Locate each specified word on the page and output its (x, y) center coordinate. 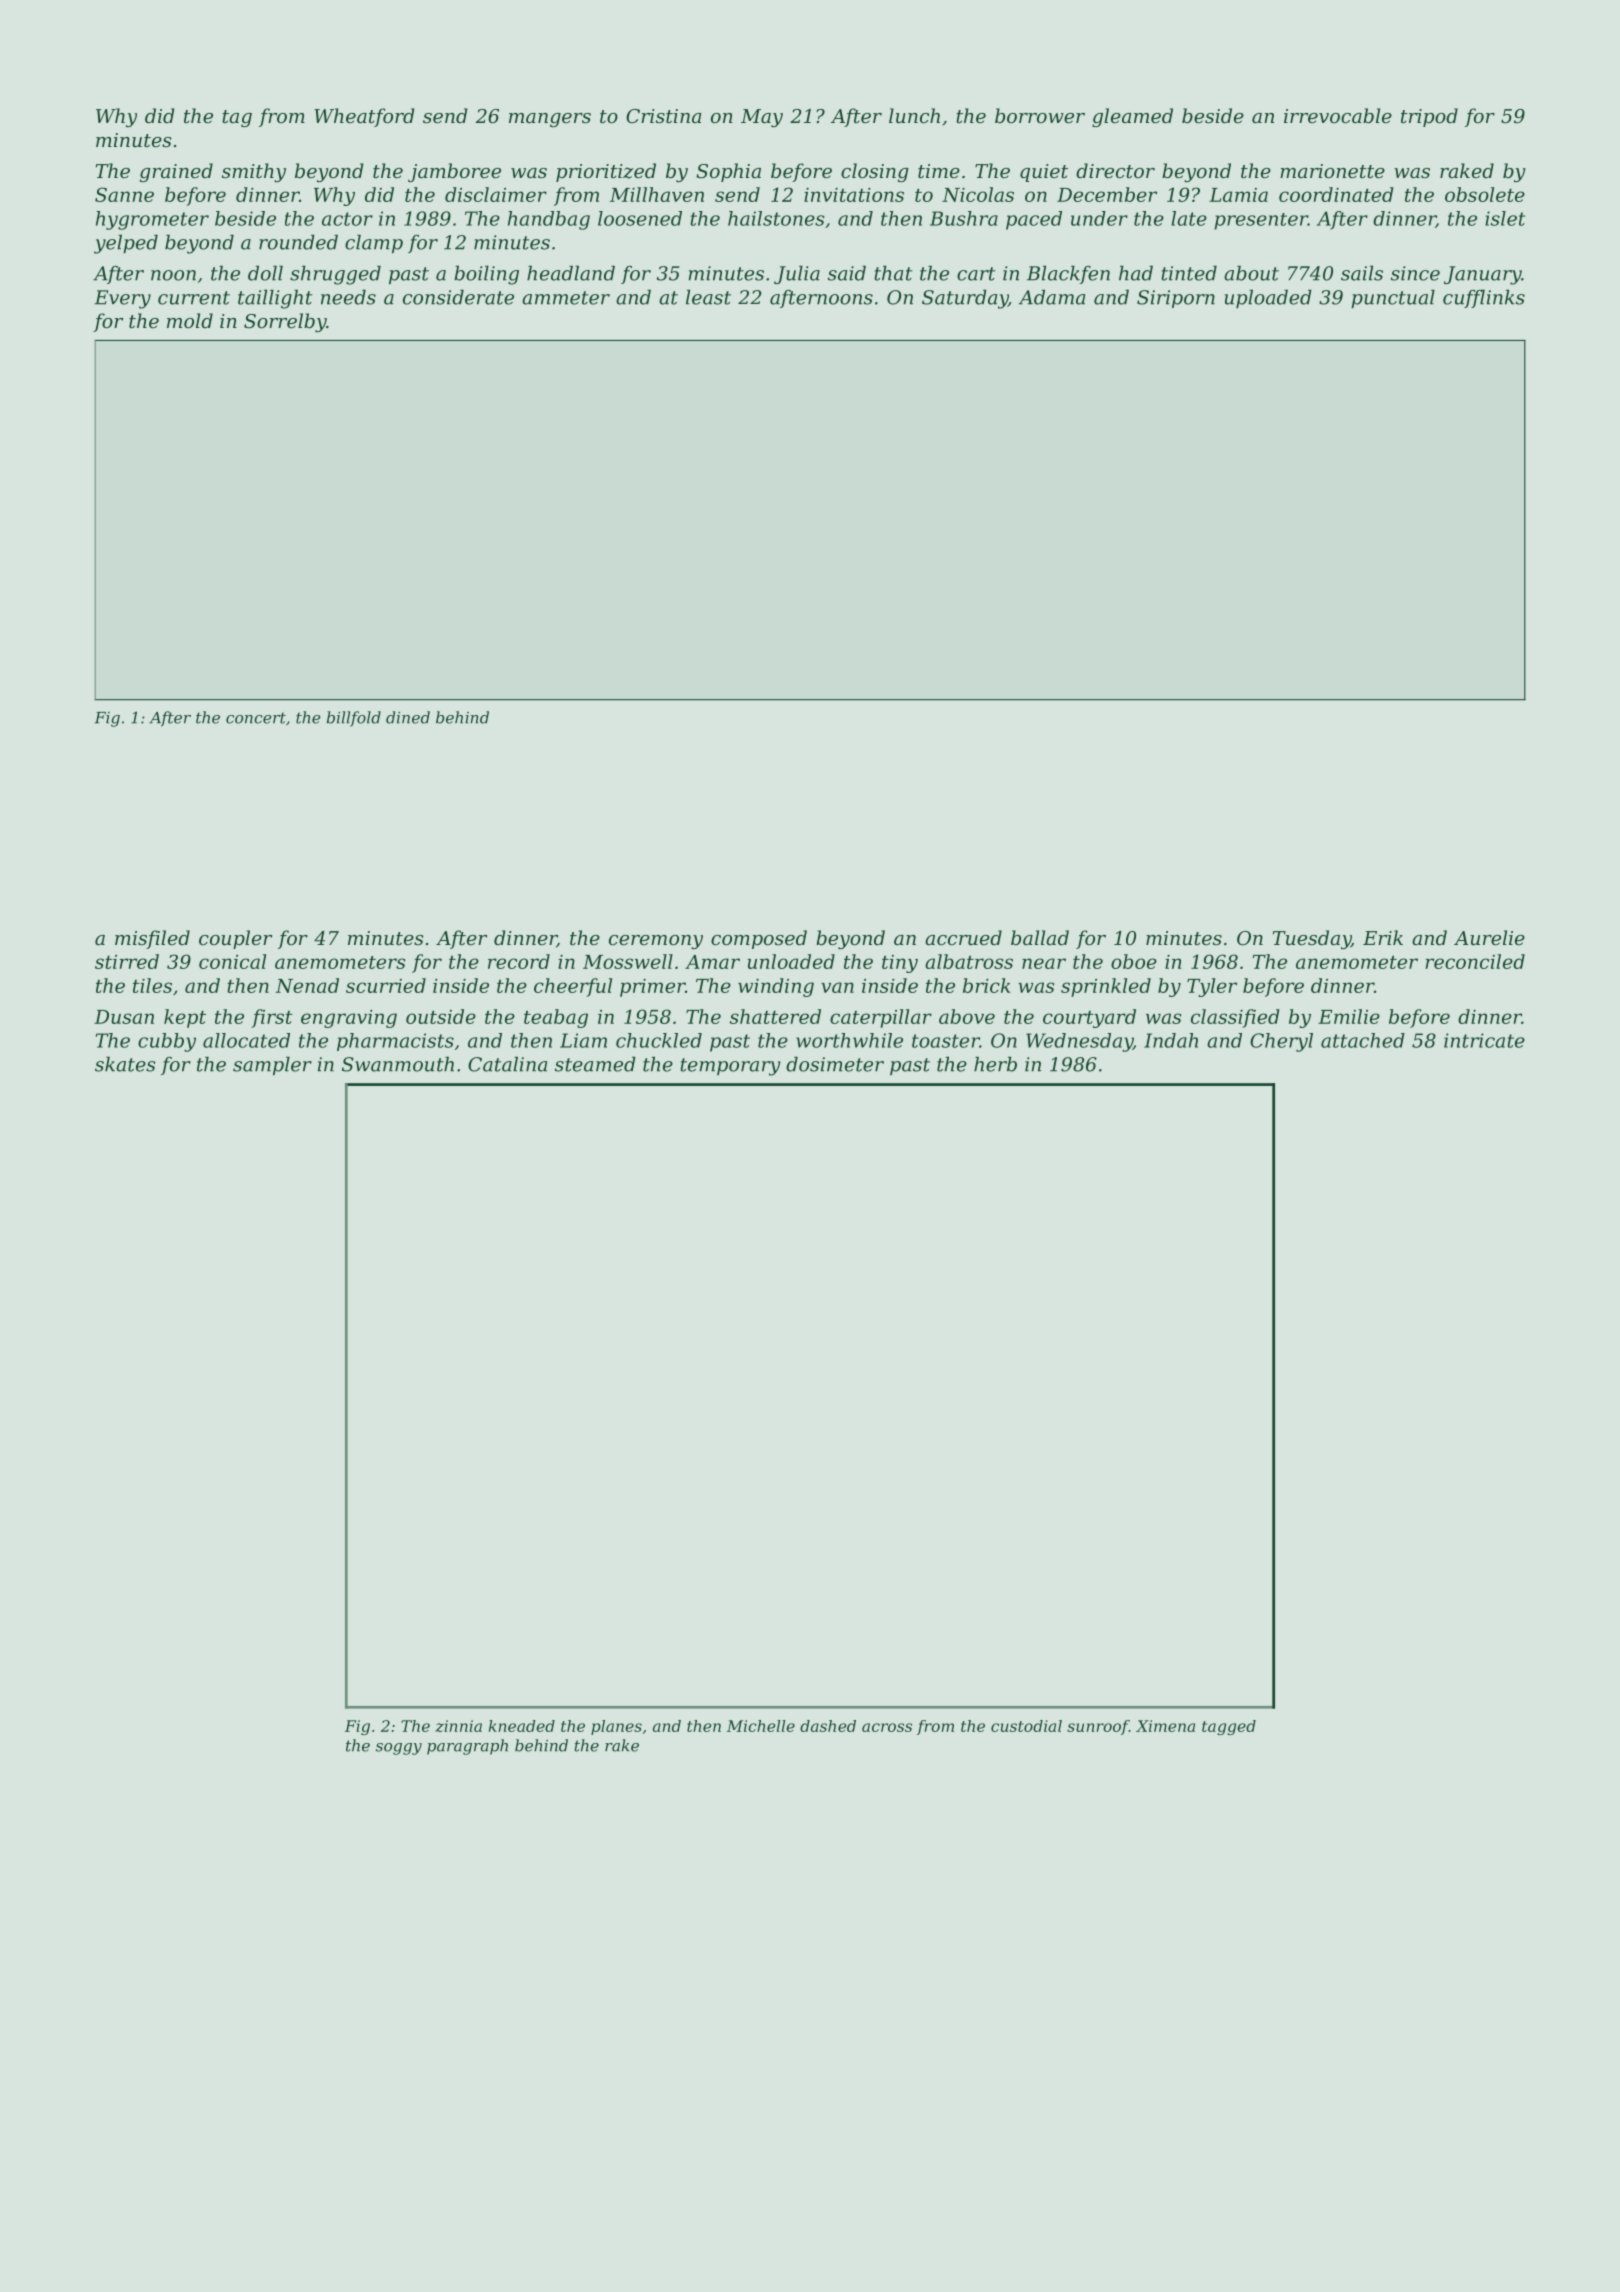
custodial (1026, 1726)
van (837, 987)
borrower (1040, 115)
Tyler (1212, 987)
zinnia (458, 1726)
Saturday (965, 299)
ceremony (656, 942)
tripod (1429, 117)
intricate (1484, 1040)
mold (190, 320)
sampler (272, 1066)
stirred (127, 961)
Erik (1383, 937)
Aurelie (1489, 937)
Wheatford (364, 117)
